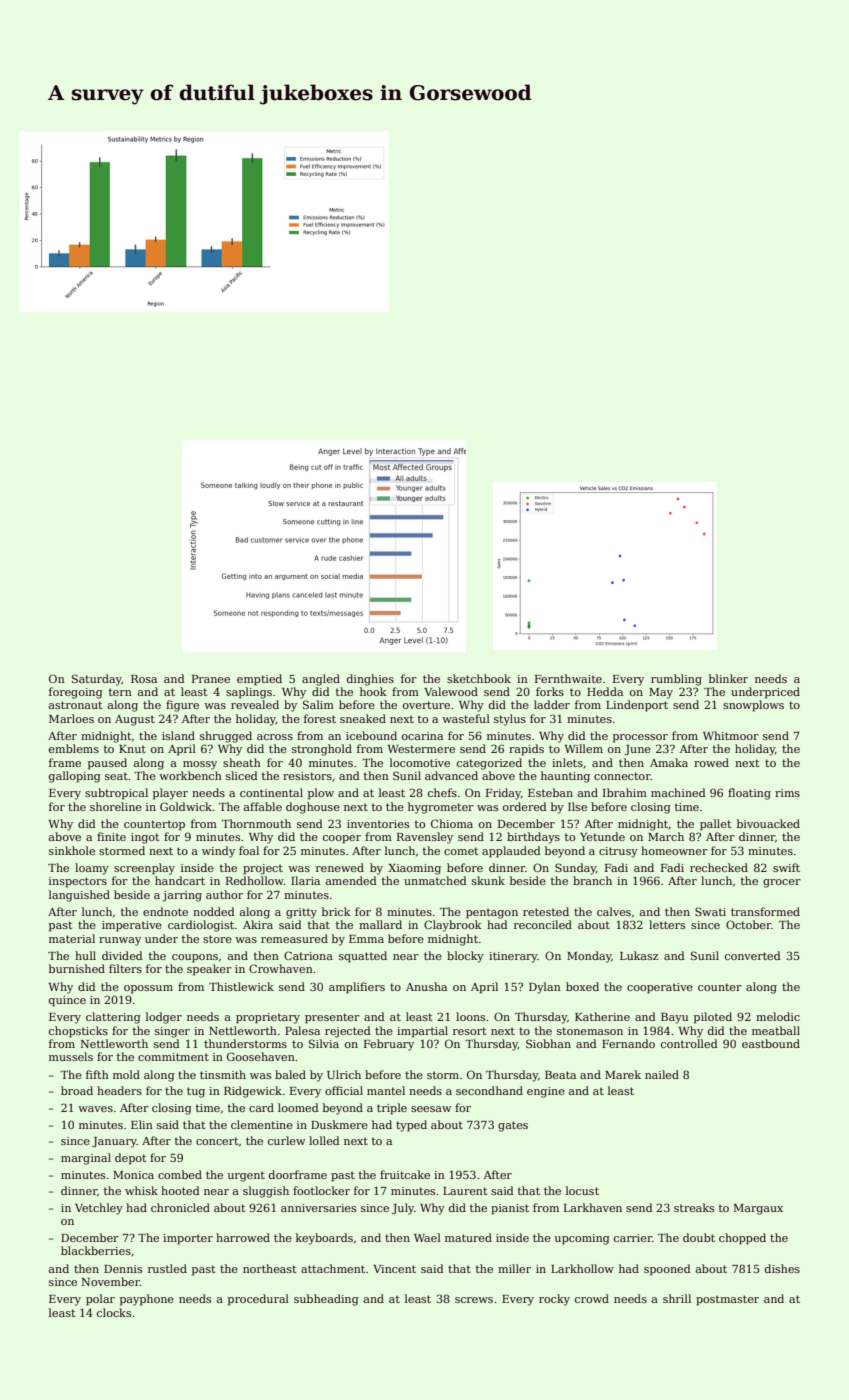 The image size is (849, 1400). What do you see at coordinates (488, 880) in the screenshot?
I see `skunk` at bounding box center [488, 880].
